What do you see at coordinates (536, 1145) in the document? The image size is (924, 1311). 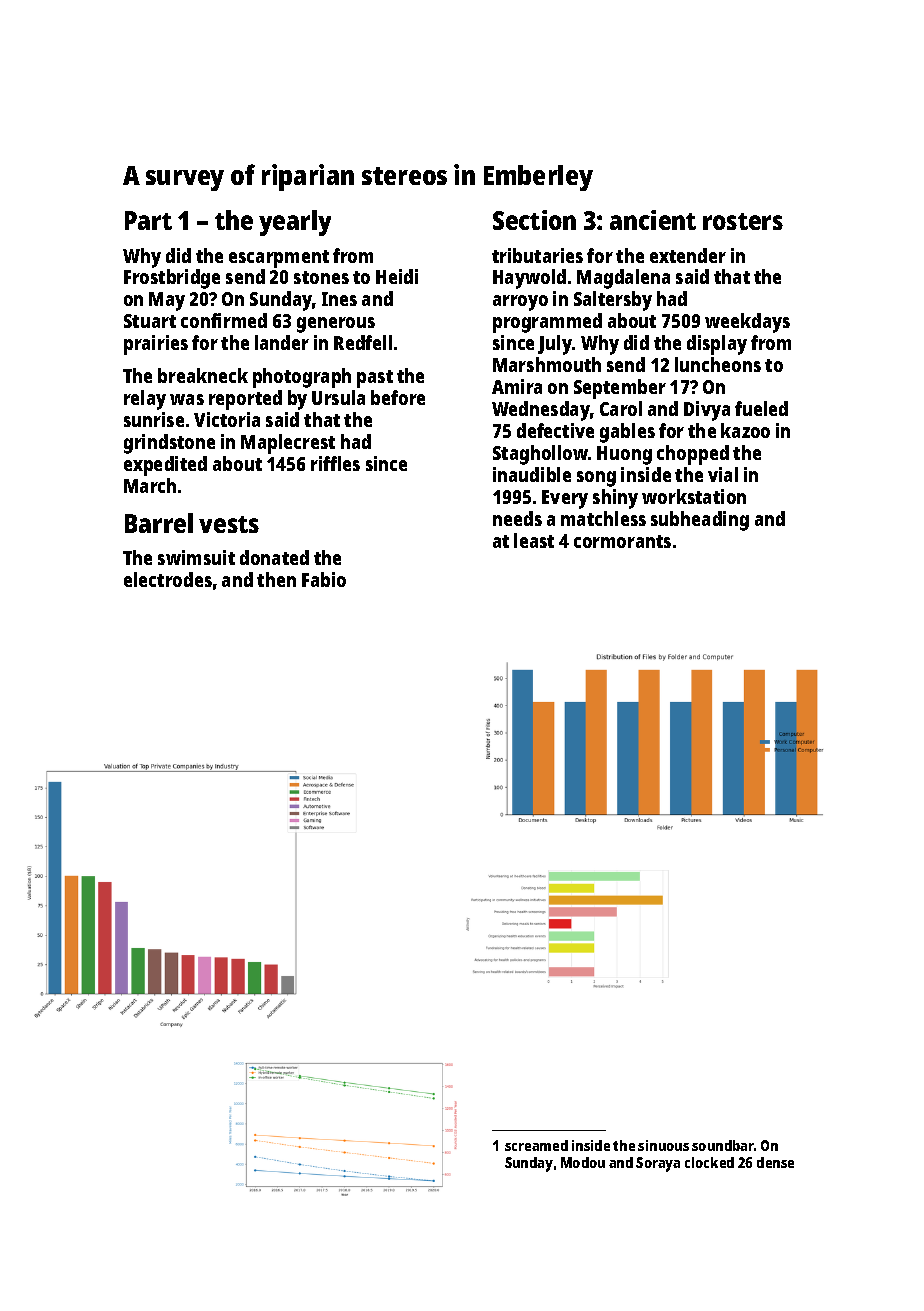 I see `screamed` at bounding box center [536, 1145].
